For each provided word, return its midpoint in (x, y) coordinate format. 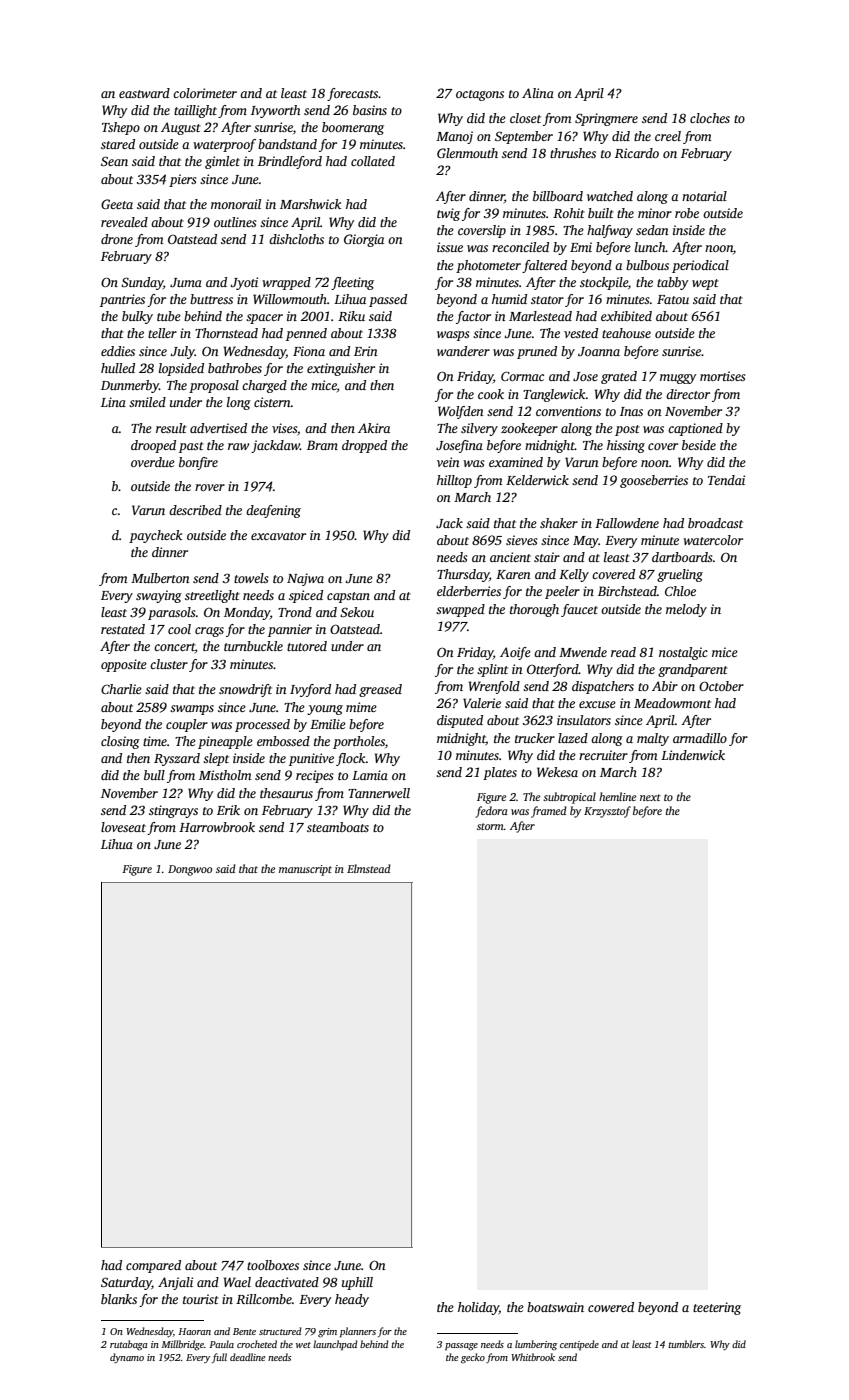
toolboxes (273, 1265)
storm (490, 826)
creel (668, 136)
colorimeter (205, 93)
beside (699, 445)
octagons (480, 95)
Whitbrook (533, 1357)
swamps (192, 710)
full (219, 1358)
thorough (534, 610)
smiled (147, 402)
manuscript (305, 870)
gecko (473, 1358)
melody (686, 610)
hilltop (454, 481)
